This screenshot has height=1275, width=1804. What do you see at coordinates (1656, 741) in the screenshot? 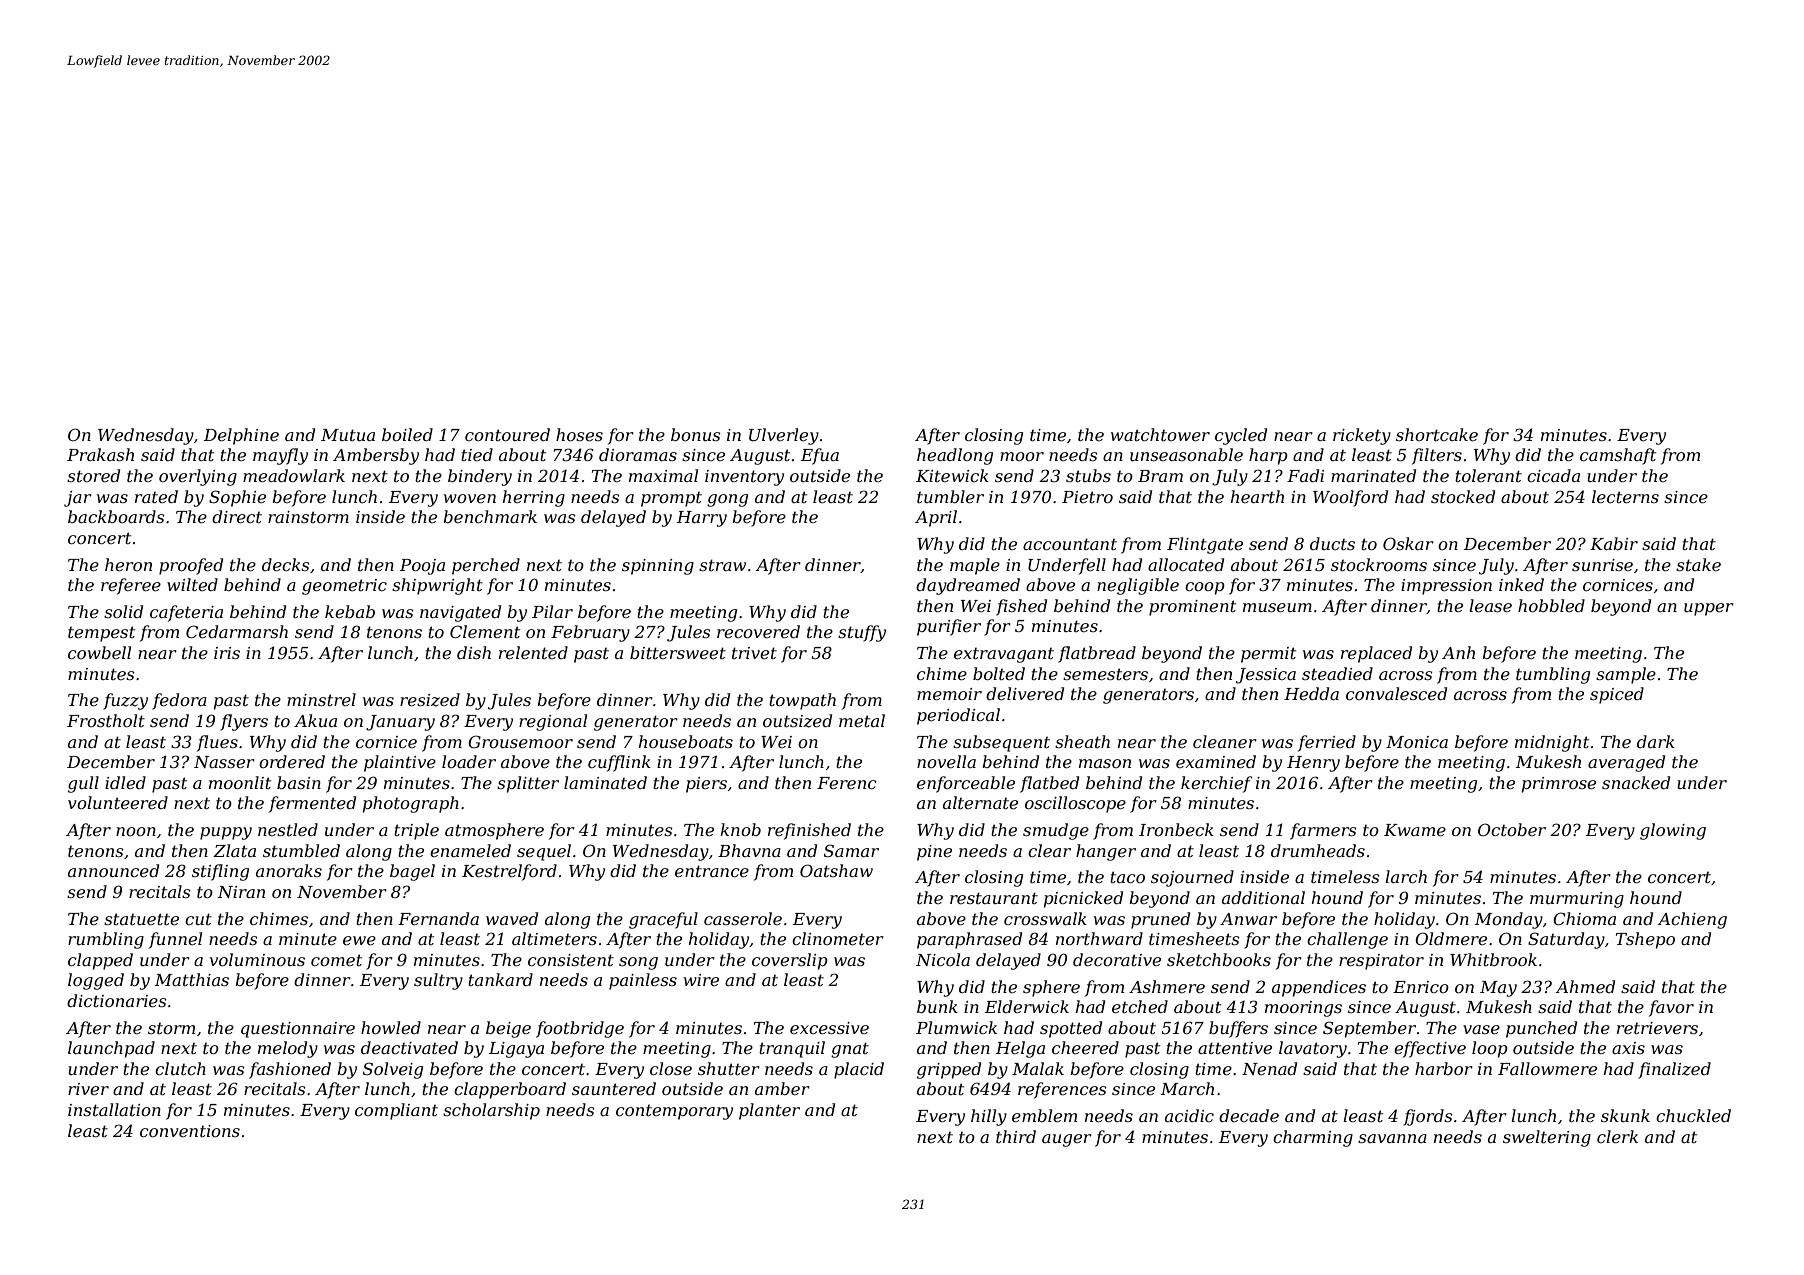
I see `dark` at bounding box center [1656, 741].
